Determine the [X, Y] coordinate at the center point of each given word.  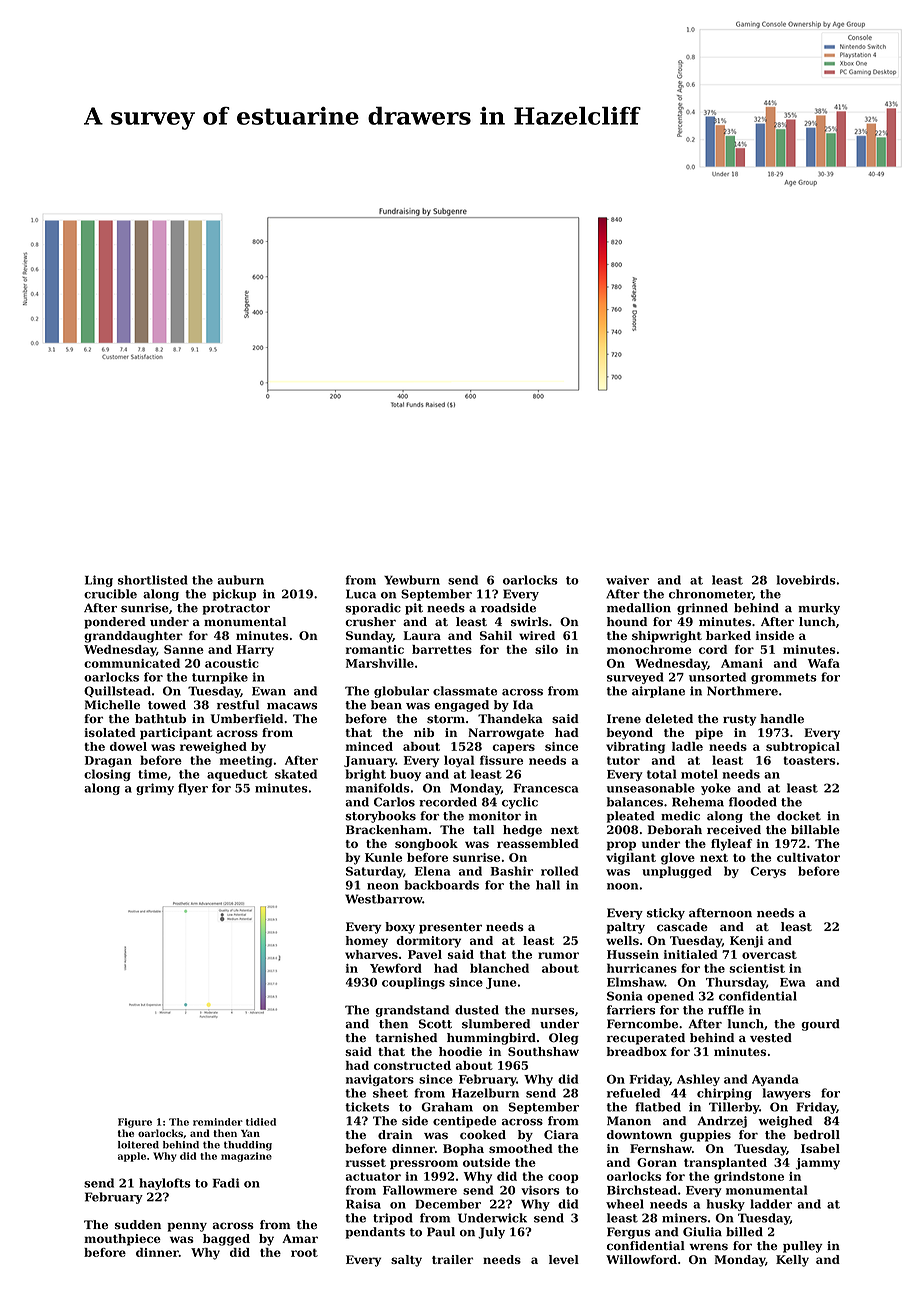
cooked [483, 1135]
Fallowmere [420, 1190]
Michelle [112, 705]
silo [546, 649]
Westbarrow [383, 899]
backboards [442, 885]
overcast [769, 955]
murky [819, 609]
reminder [218, 1122]
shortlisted [153, 580]
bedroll [817, 1135]
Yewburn [412, 580]
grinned [702, 609]
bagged [226, 1240]
